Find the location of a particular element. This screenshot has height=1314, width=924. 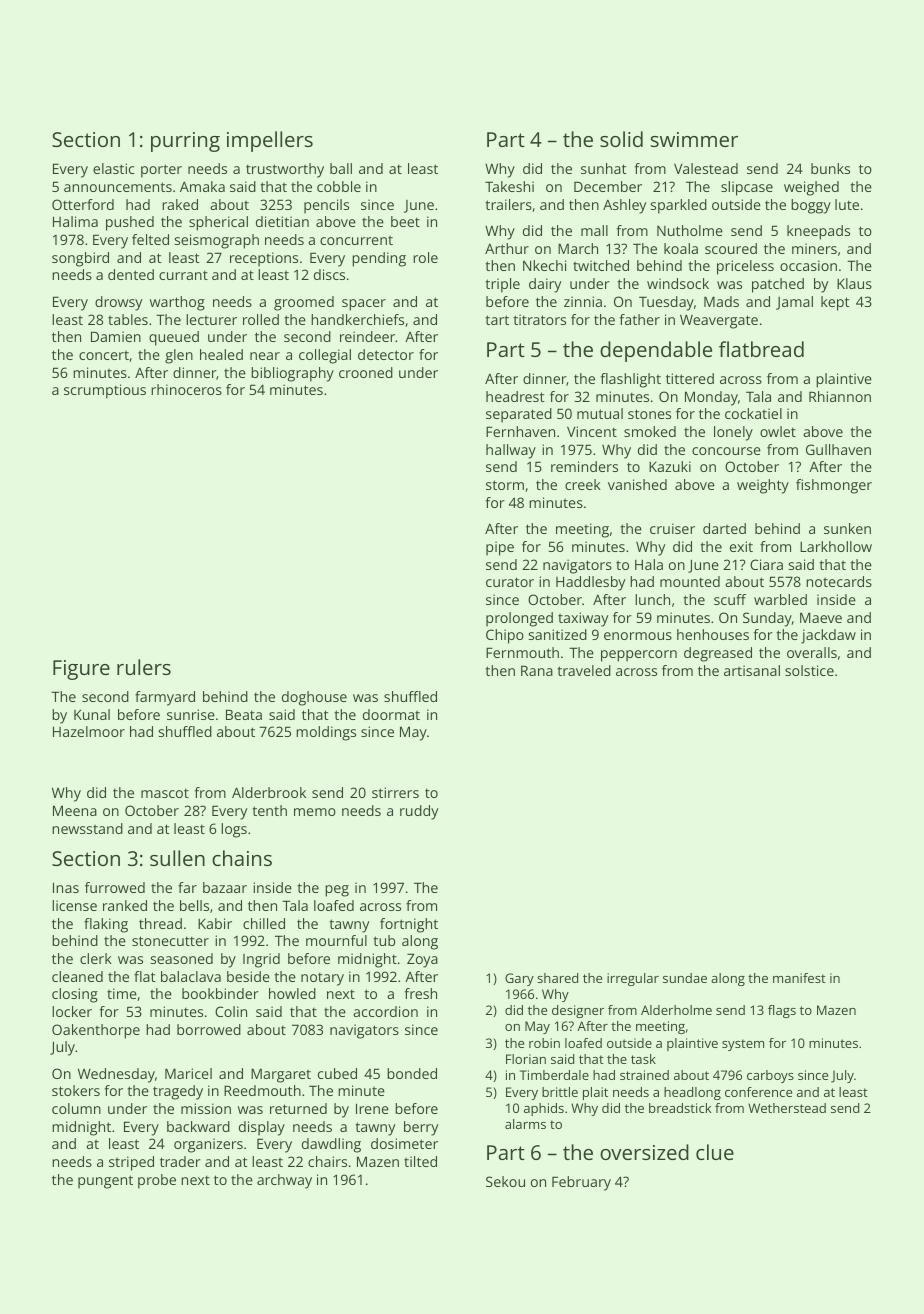

stonecutter is located at coordinates (170, 941).
